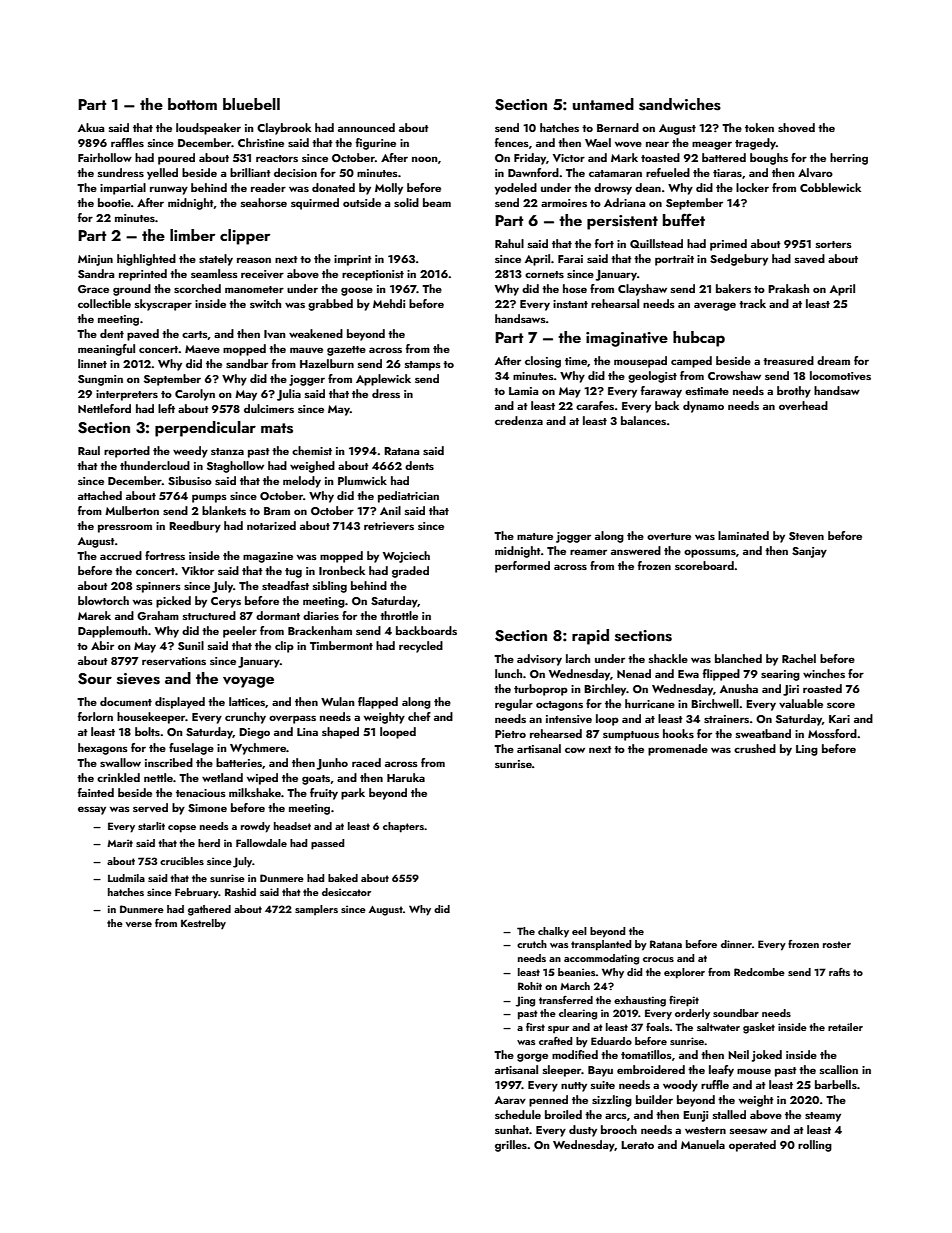 The image size is (952, 1233). I want to click on laminated, so click(743, 535).
